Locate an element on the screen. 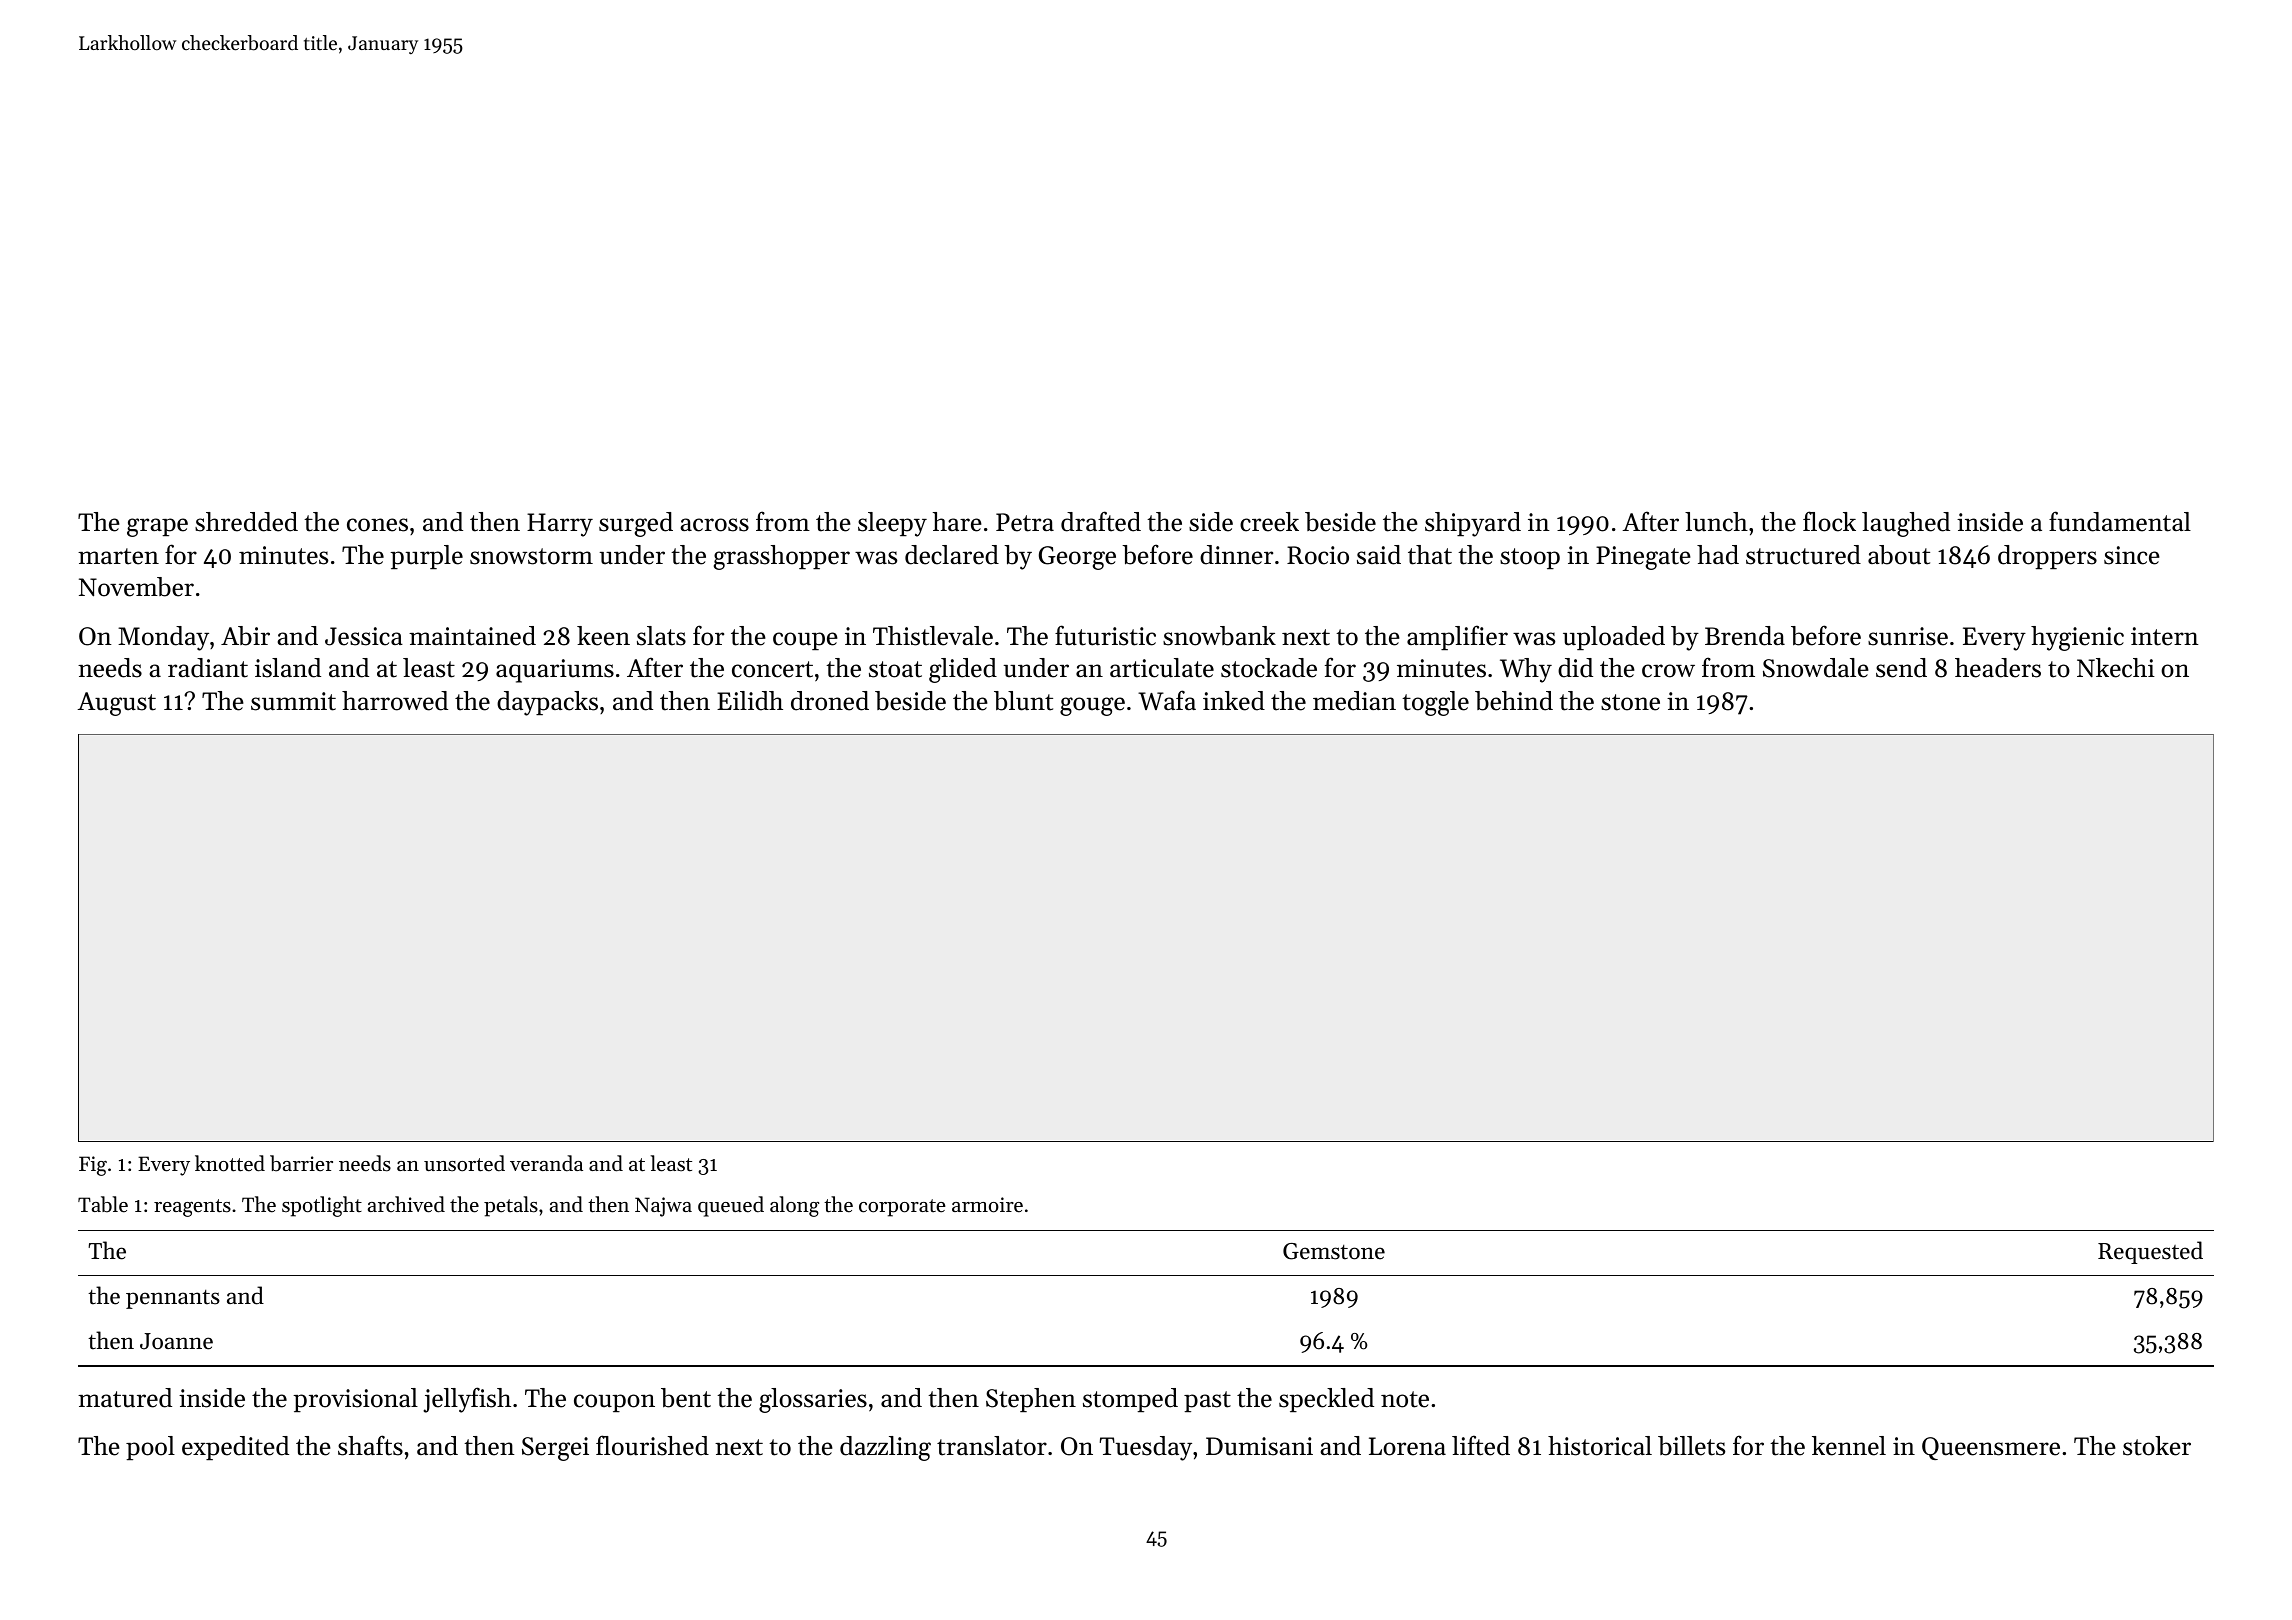  flock is located at coordinates (1829, 521).
